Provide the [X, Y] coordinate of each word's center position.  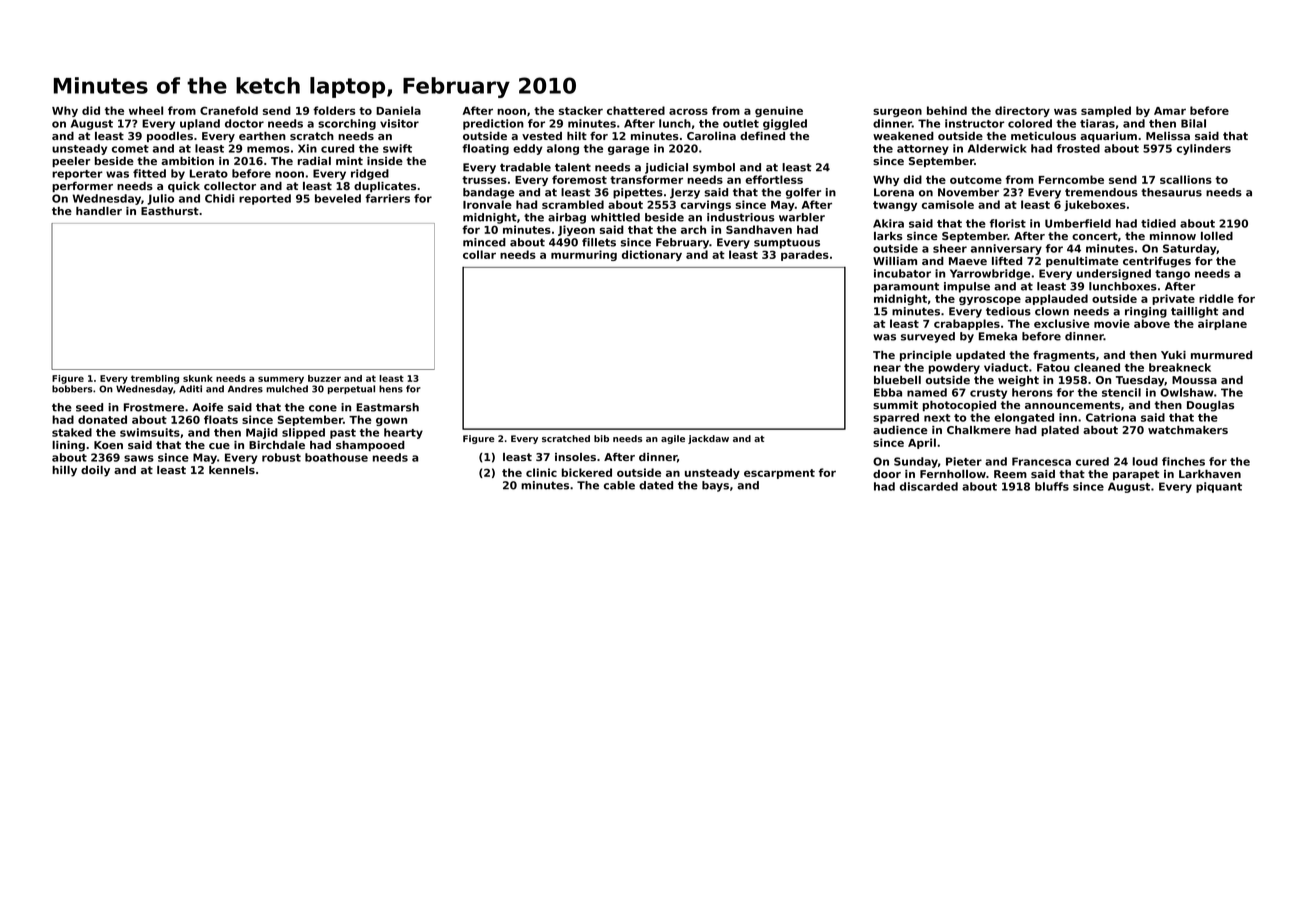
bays [715, 486]
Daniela [398, 110]
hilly [64, 471]
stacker [581, 110]
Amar [1170, 111]
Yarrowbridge [990, 274]
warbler [802, 217]
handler [99, 211]
